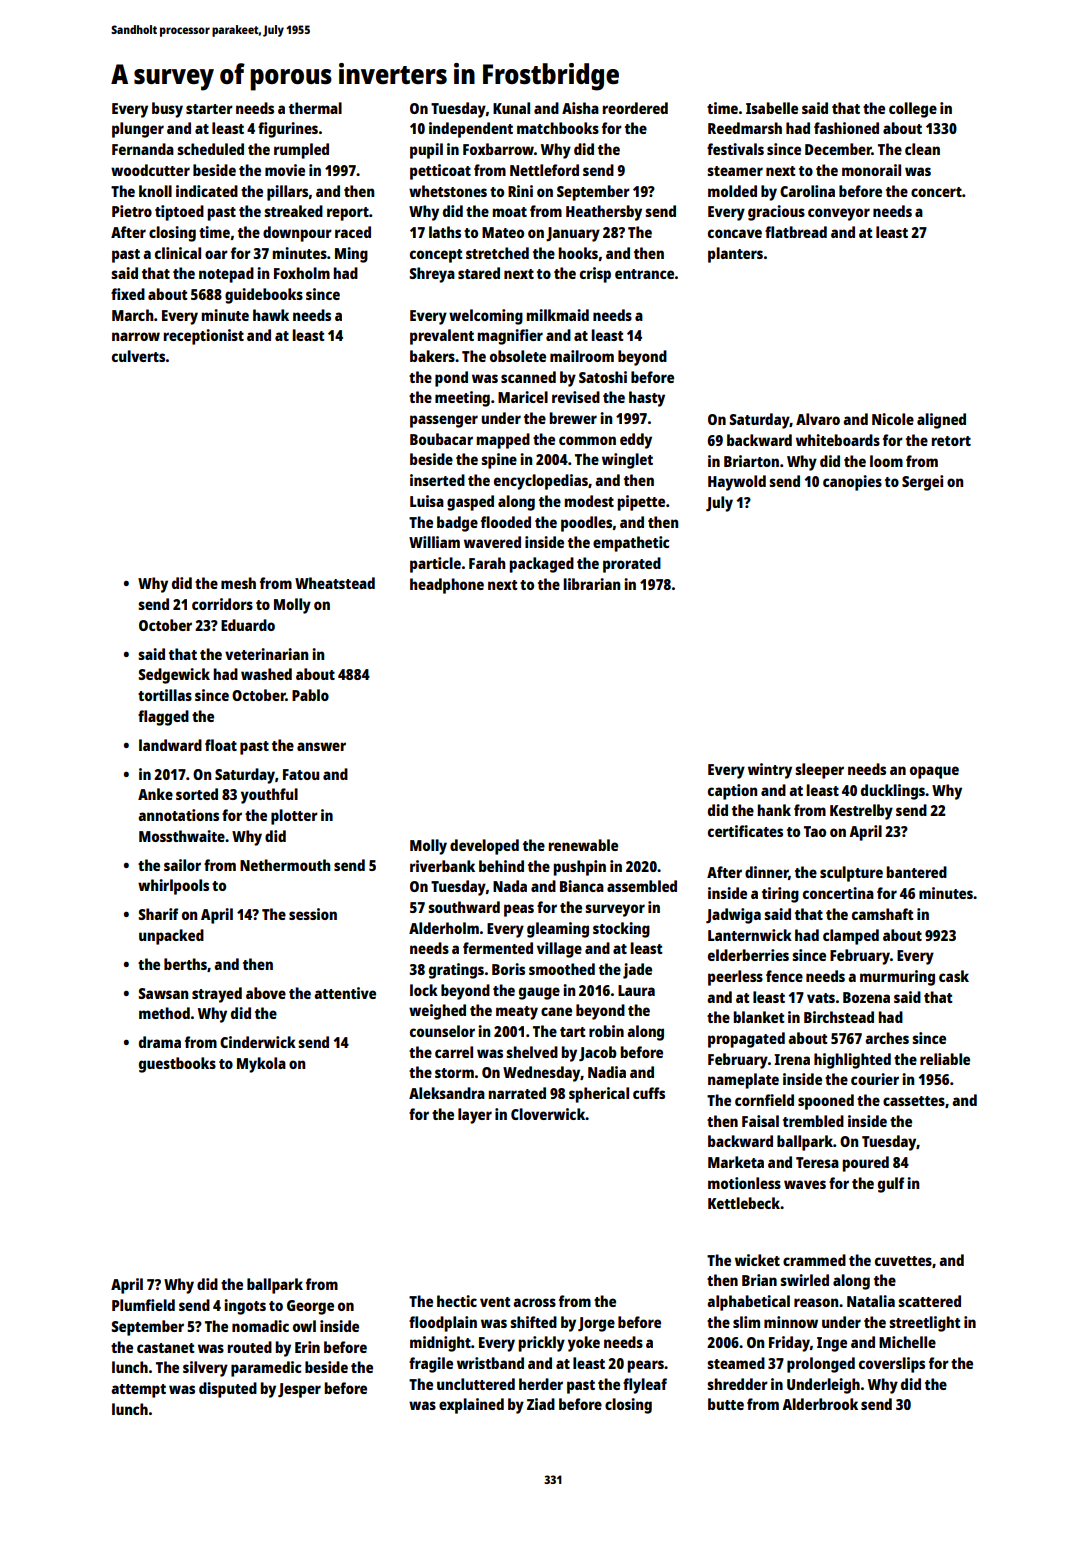 The image size is (1089, 1541). What do you see at coordinates (726, 1404) in the screenshot?
I see `butte` at bounding box center [726, 1404].
